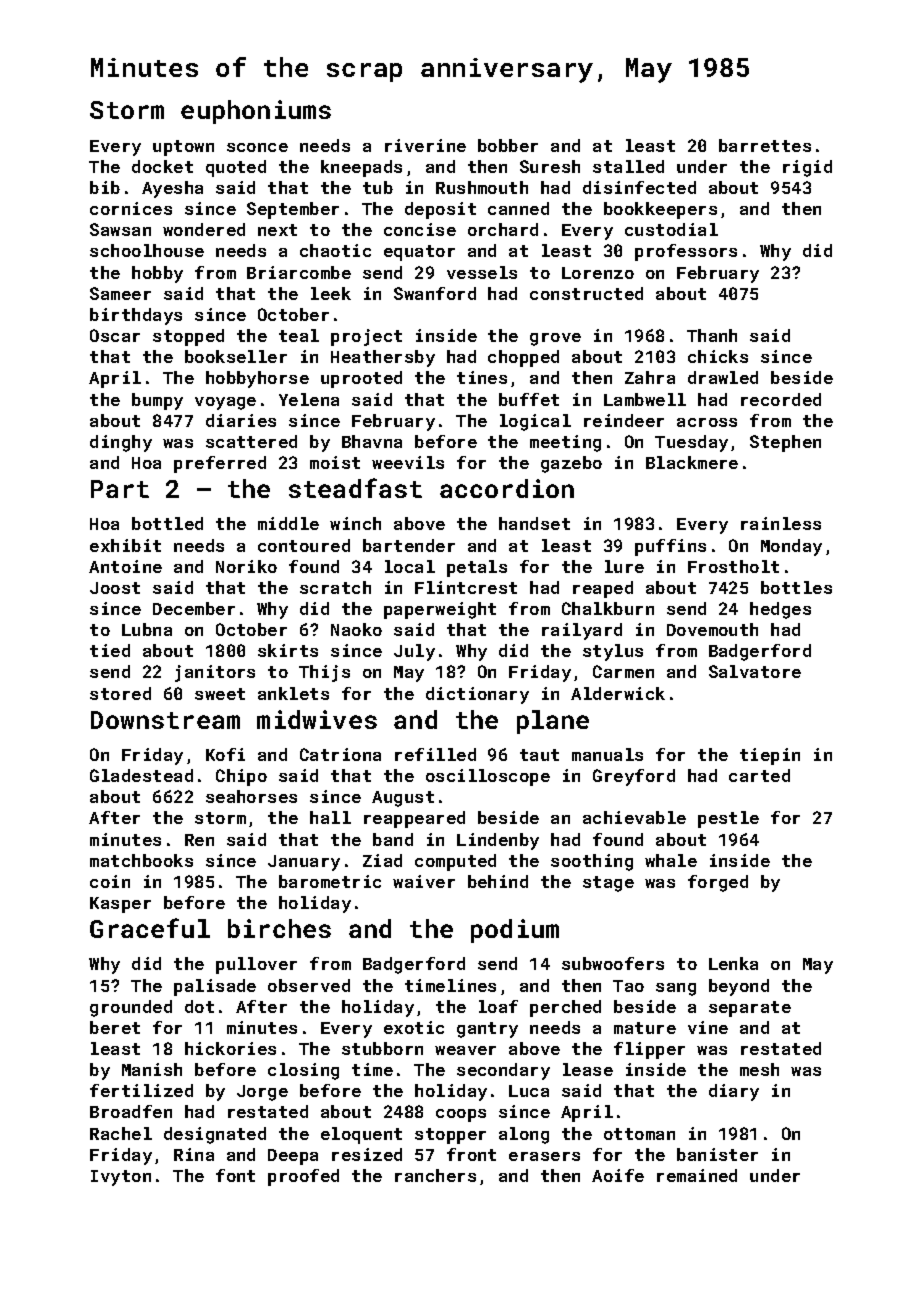  Describe the element at coordinates (718, 883) in the page. I see `forged` at that location.
